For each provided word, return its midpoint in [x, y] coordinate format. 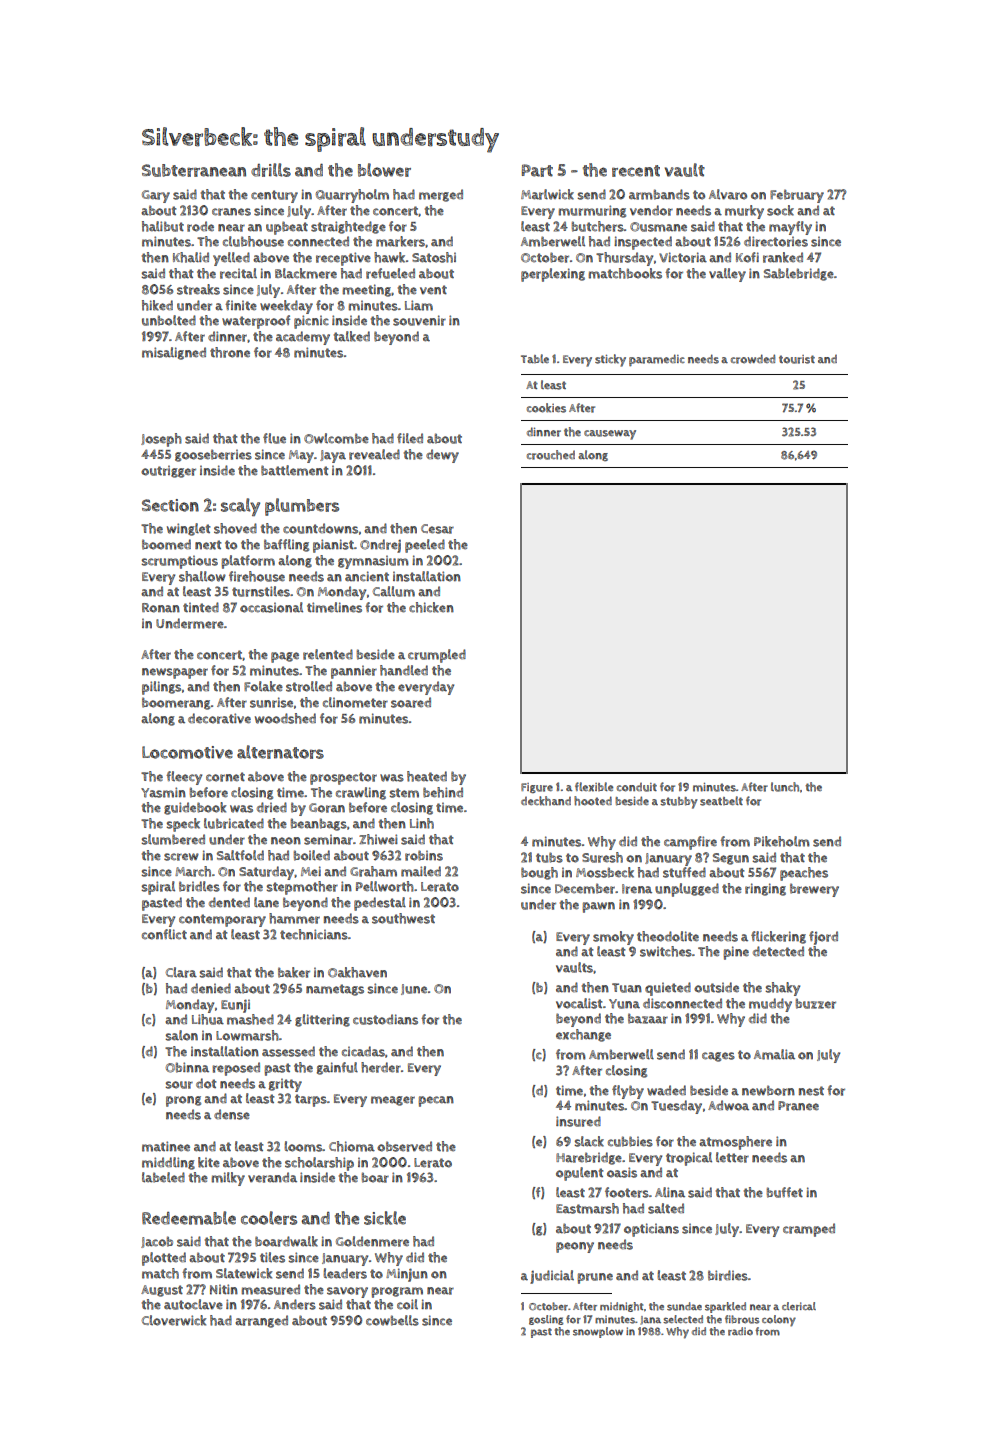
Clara [181, 972]
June [414, 989]
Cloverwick [174, 1320]
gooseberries [213, 455]
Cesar [437, 529]
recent [636, 171]
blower [384, 170]
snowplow [598, 1332]
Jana [650, 1320]
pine [736, 953]
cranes [231, 212]
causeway [610, 435]
